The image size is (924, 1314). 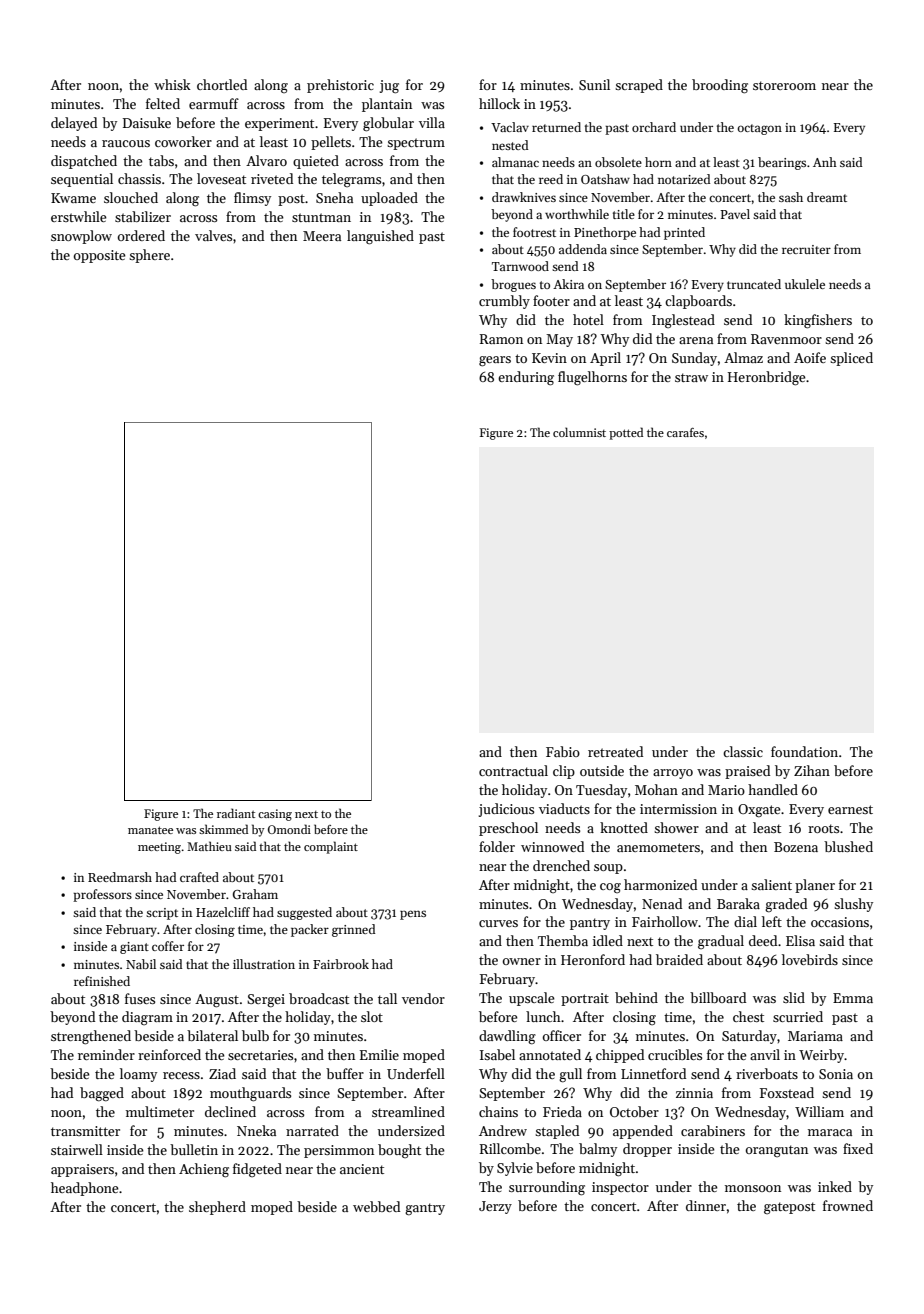 What do you see at coordinates (495, 1207) in the screenshot?
I see `Jerzy` at bounding box center [495, 1207].
